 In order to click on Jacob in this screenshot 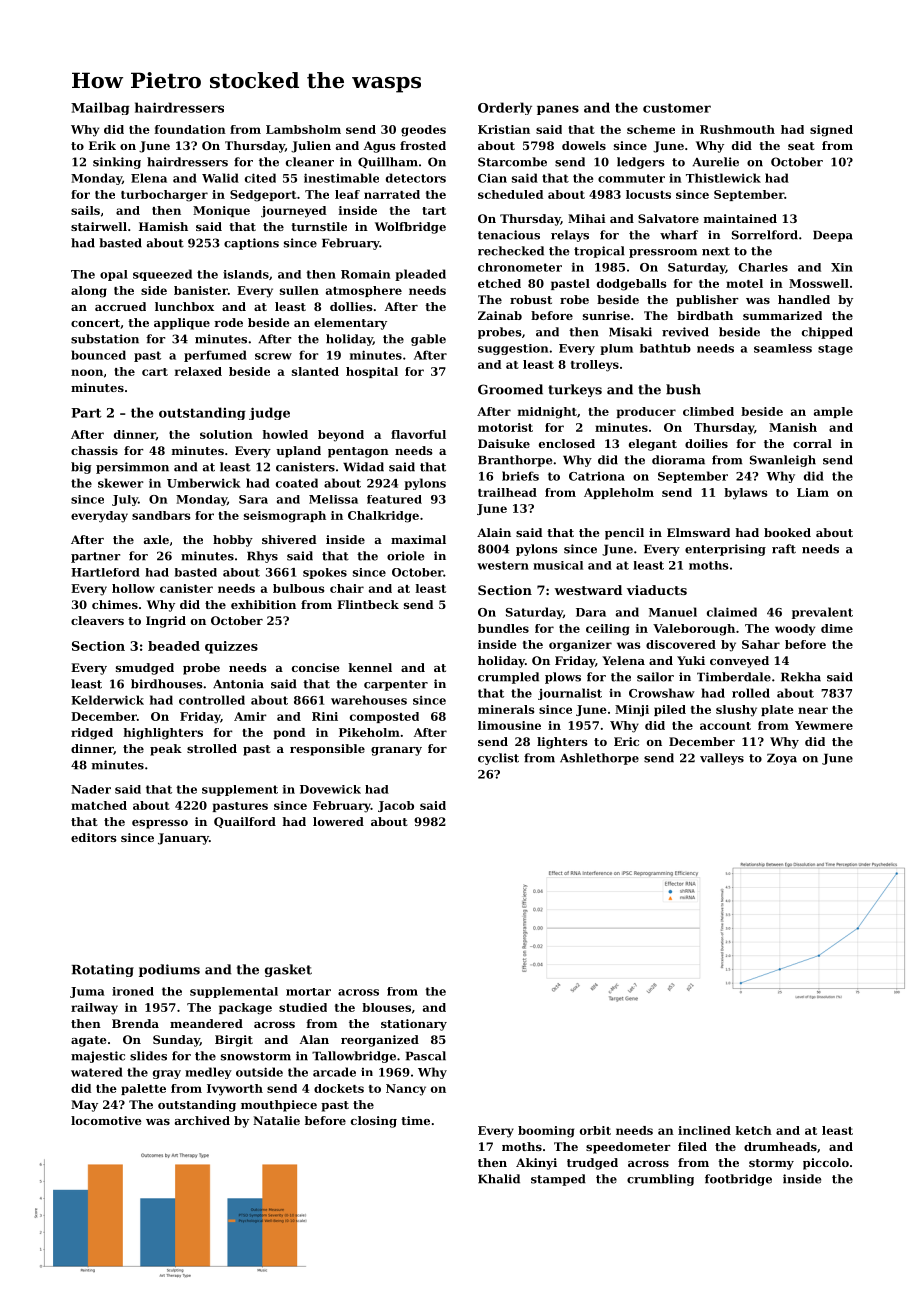, I will do `click(396, 806)`.
